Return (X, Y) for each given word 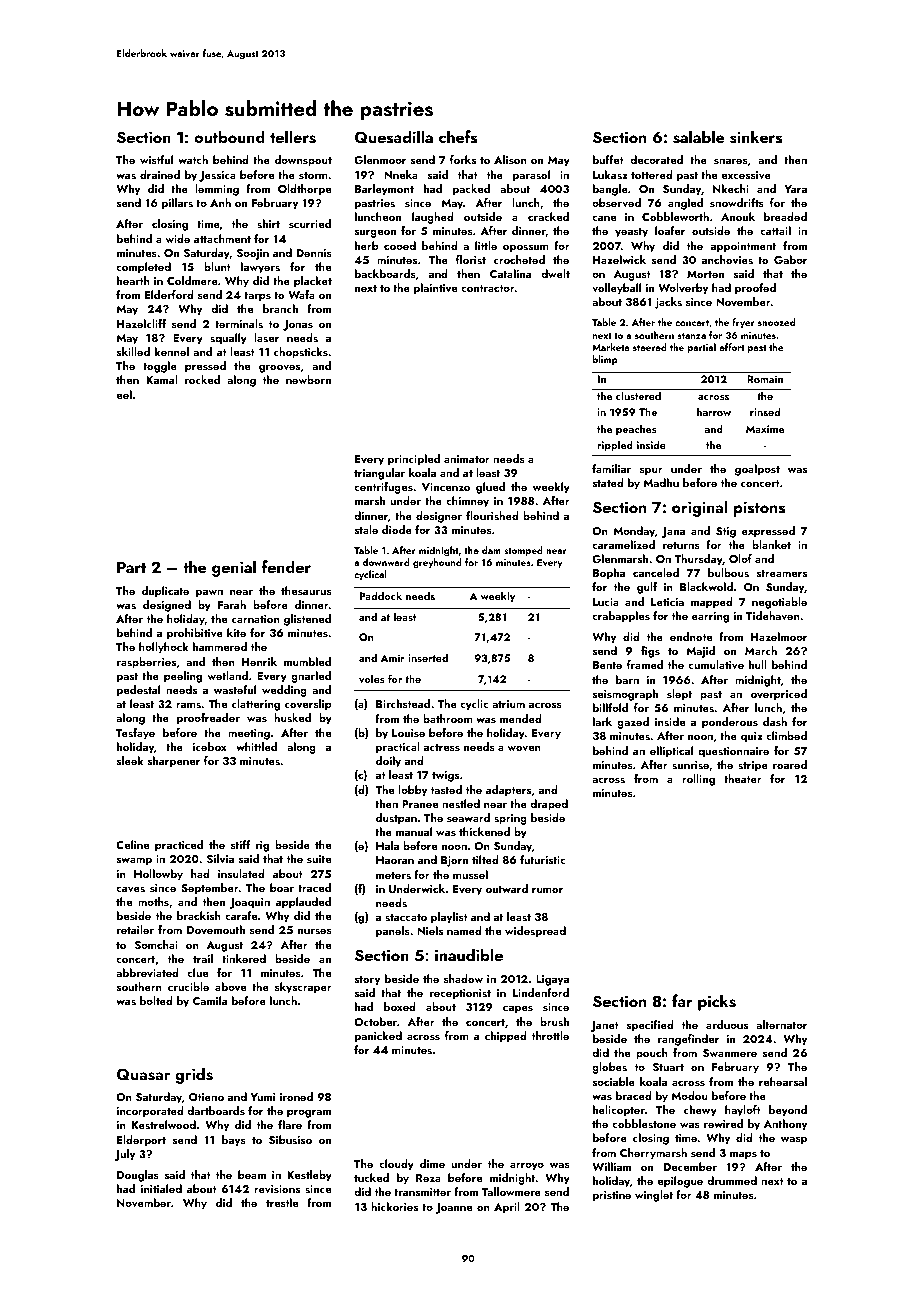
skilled (133, 351)
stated (608, 482)
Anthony (785, 1125)
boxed (400, 1006)
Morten (705, 274)
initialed (161, 1188)
